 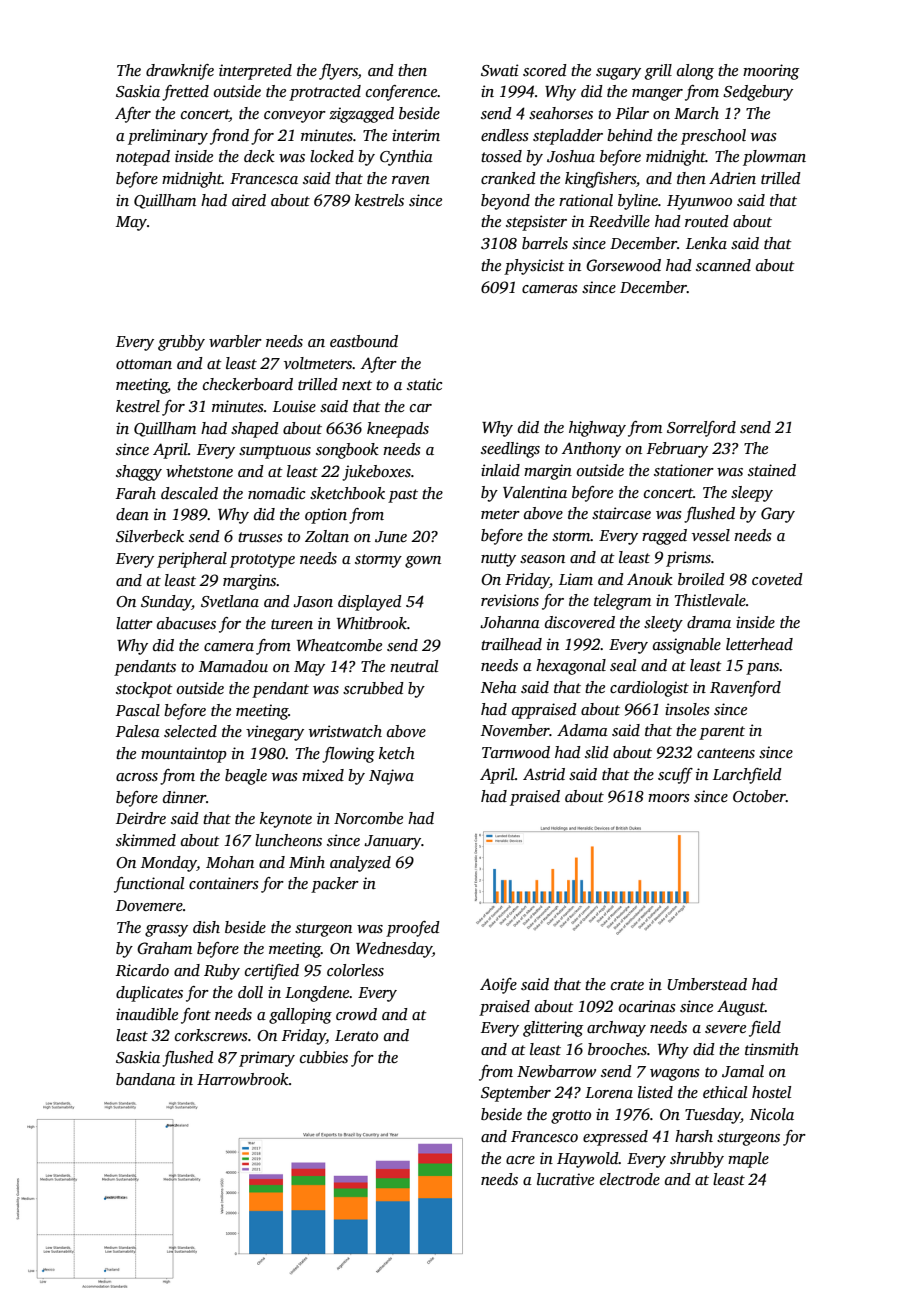 I want to click on hexagonal, so click(x=571, y=667).
